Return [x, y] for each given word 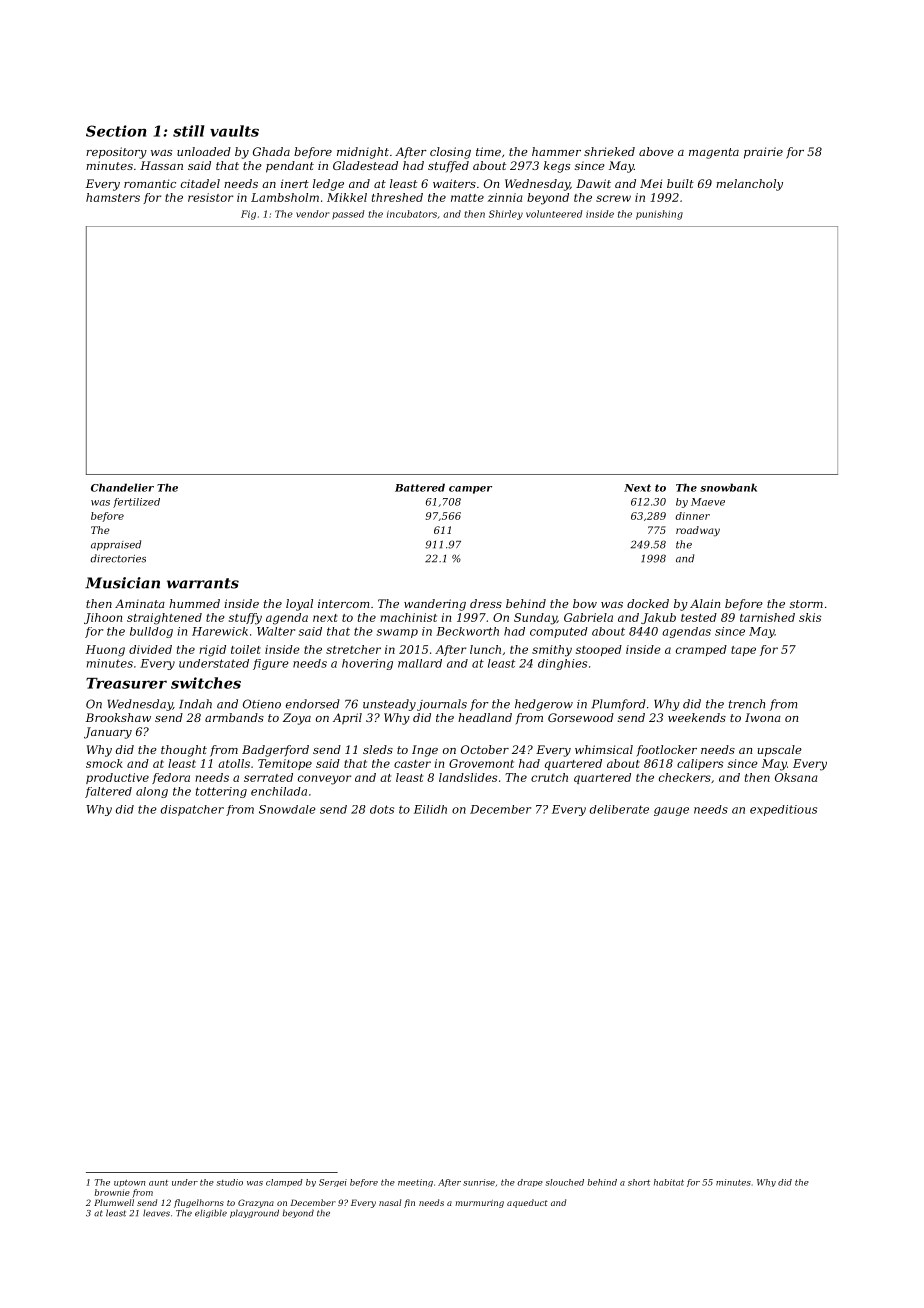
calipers [700, 764]
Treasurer [126, 683]
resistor [210, 197]
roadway [698, 531]
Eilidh [430, 809]
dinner [692, 516]
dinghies [562, 664]
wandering [435, 605]
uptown [129, 1183]
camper [470, 490]
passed [348, 215]
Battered [420, 487]
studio [230, 1182]
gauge [671, 811]
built [680, 183]
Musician [122, 583]
